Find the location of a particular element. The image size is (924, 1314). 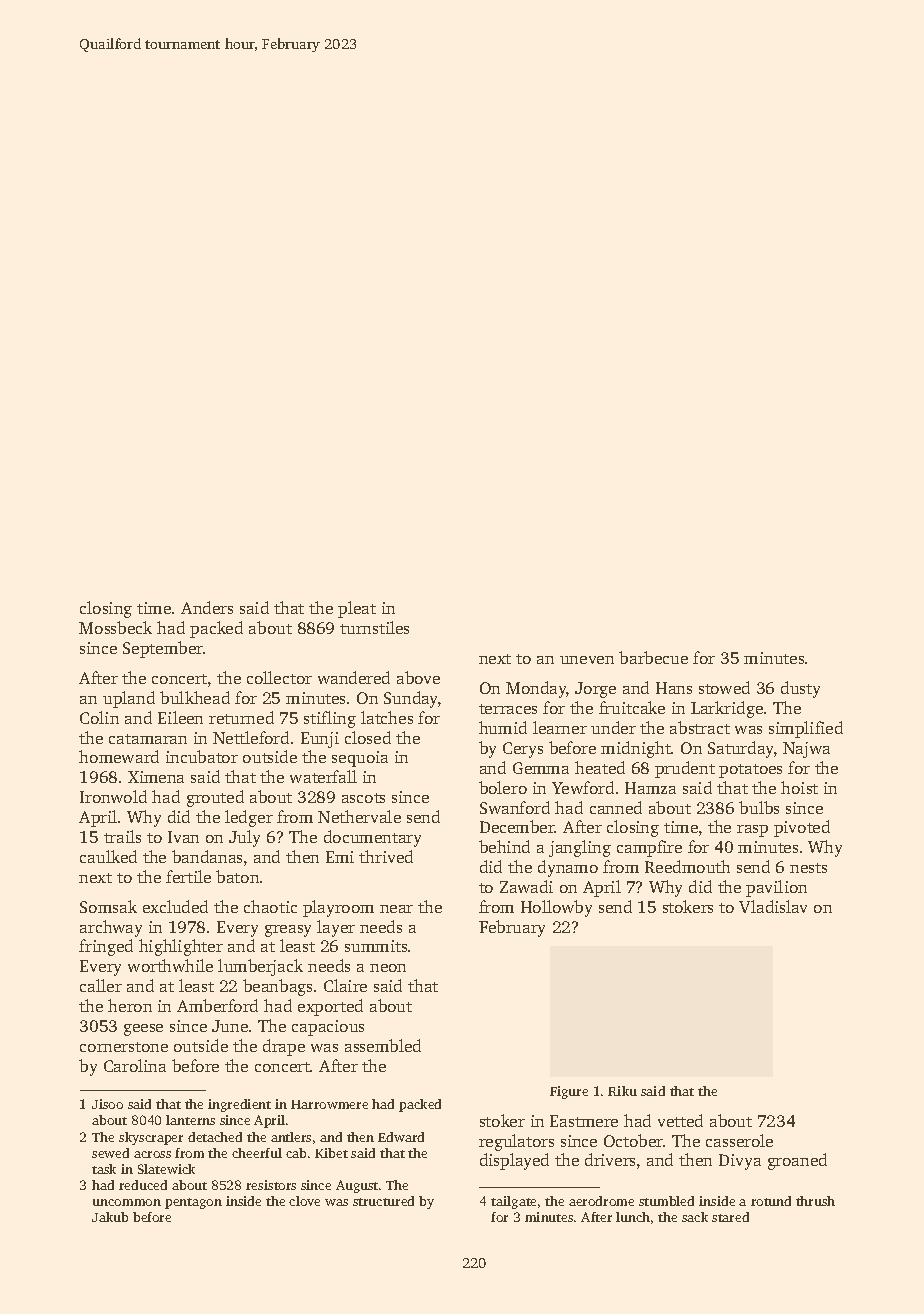

humid is located at coordinates (503, 727).
